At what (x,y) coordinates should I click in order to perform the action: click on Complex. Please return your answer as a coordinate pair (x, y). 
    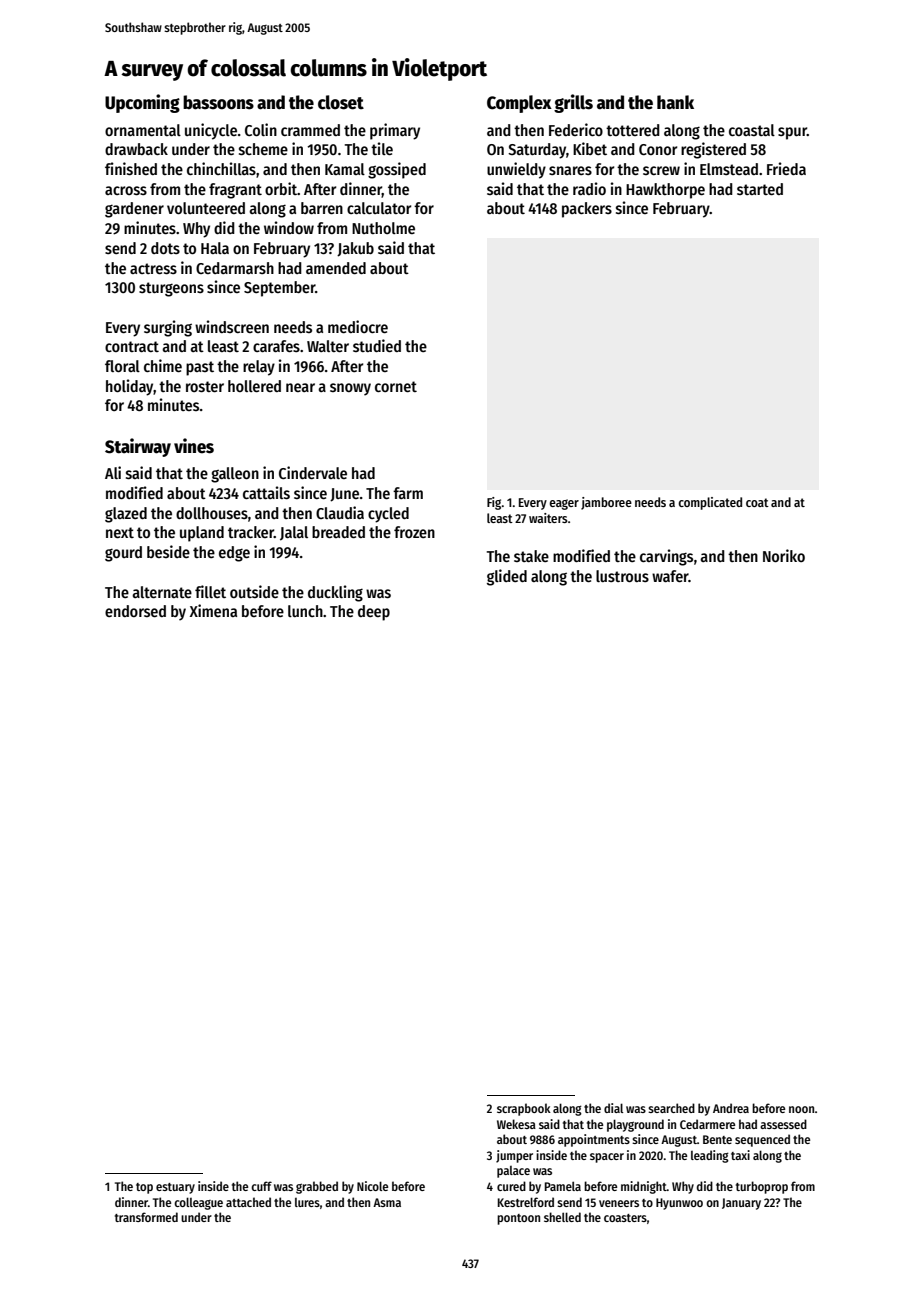
    Looking at the image, I should click on (519, 104).
